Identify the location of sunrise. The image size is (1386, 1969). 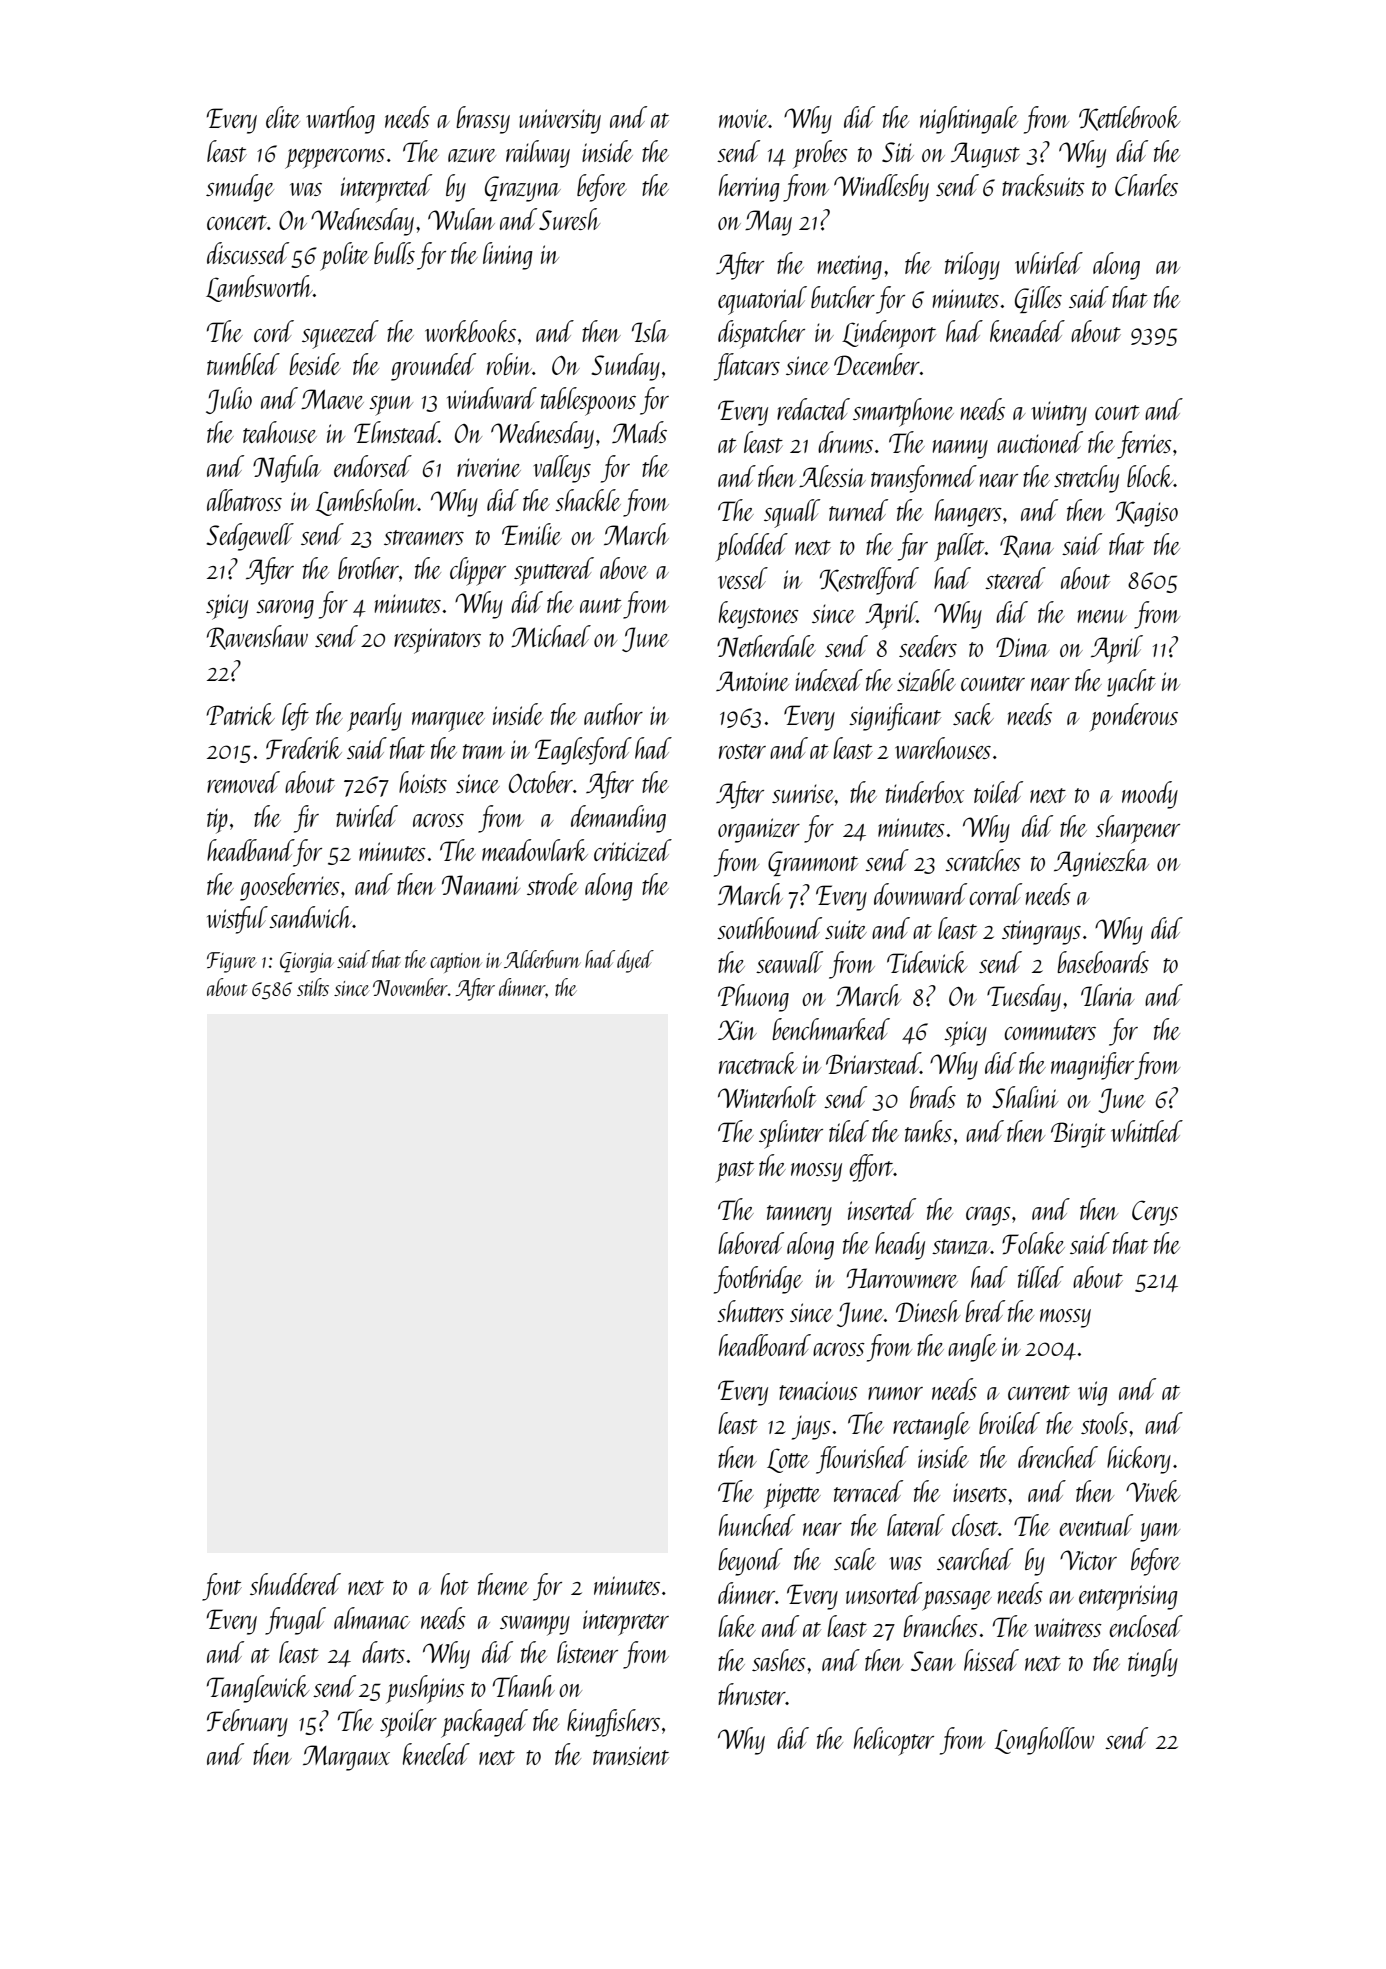
(803, 793).
